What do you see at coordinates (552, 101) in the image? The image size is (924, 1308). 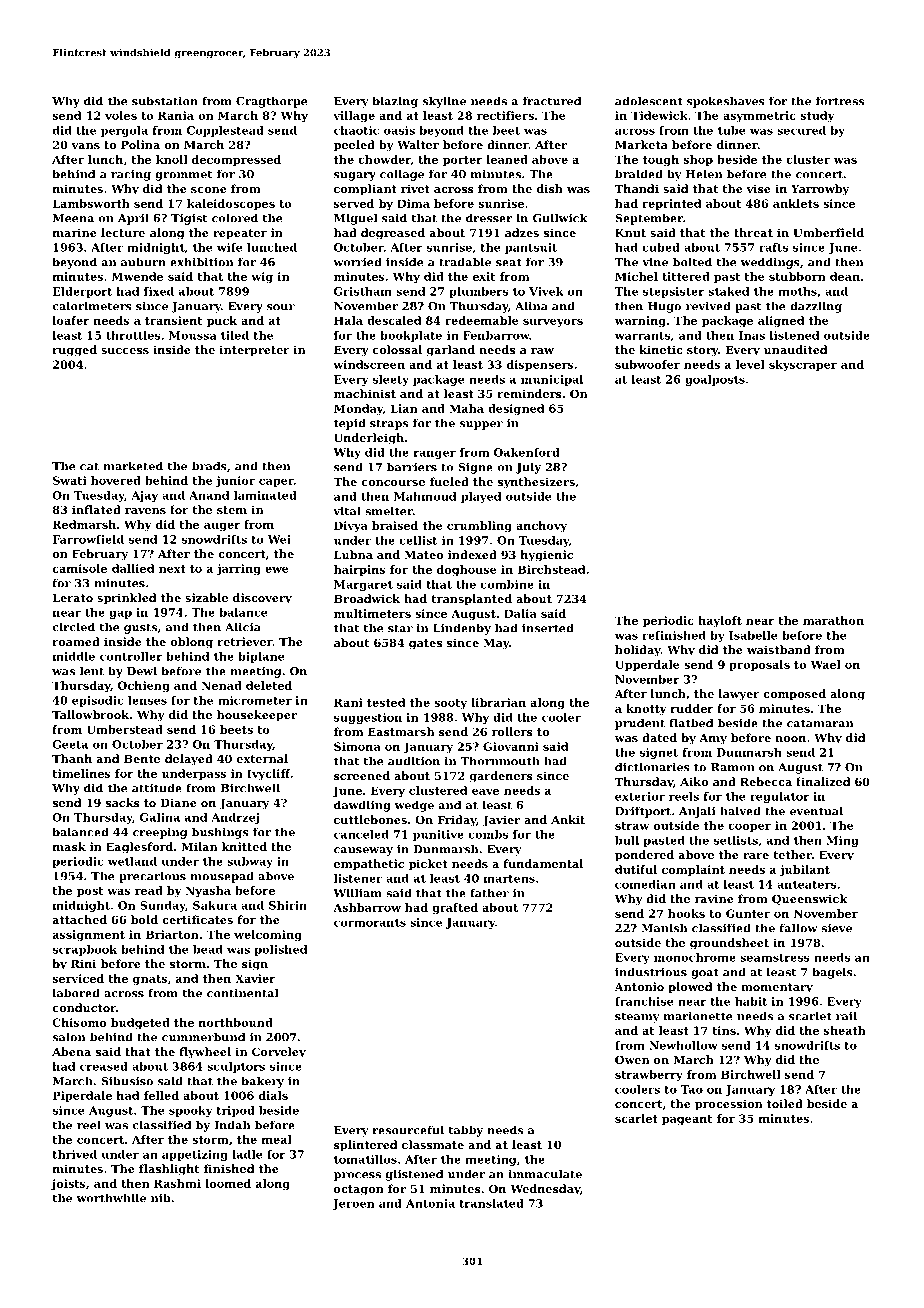 I see `fractured` at bounding box center [552, 101].
